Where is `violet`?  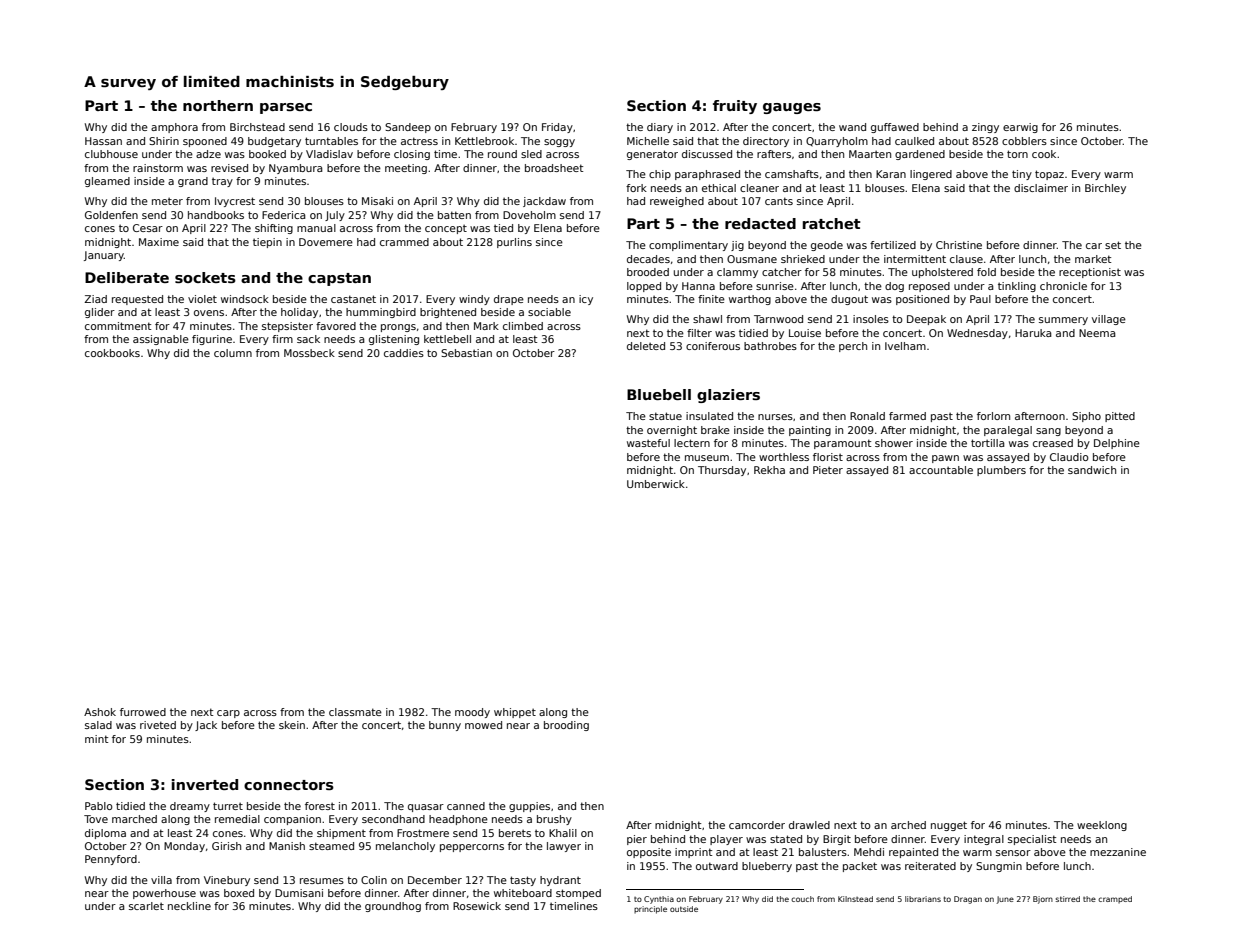
violet is located at coordinates (202, 299).
